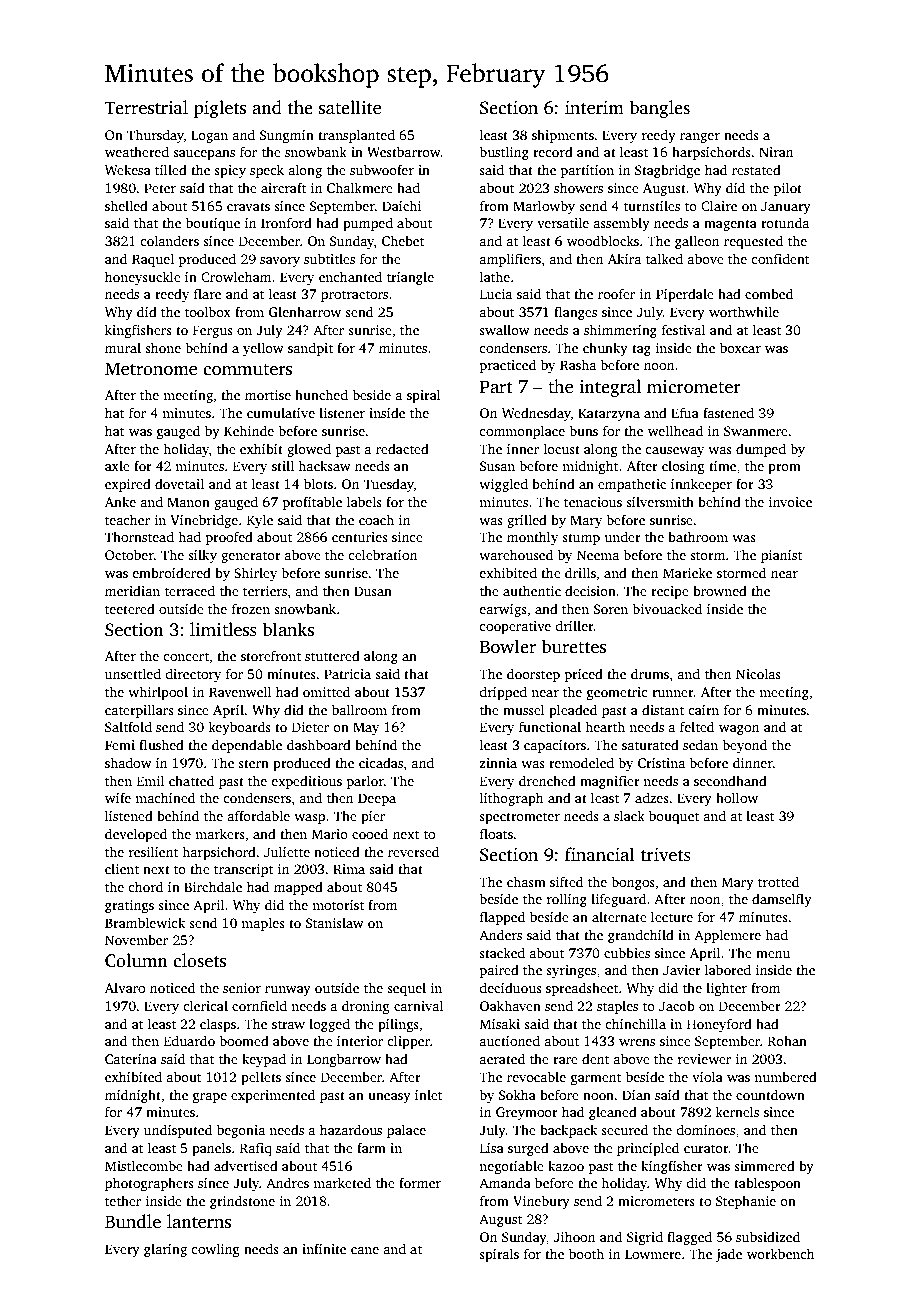  What do you see at coordinates (659, 109) in the document?
I see `bangles` at bounding box center [659, 109].
